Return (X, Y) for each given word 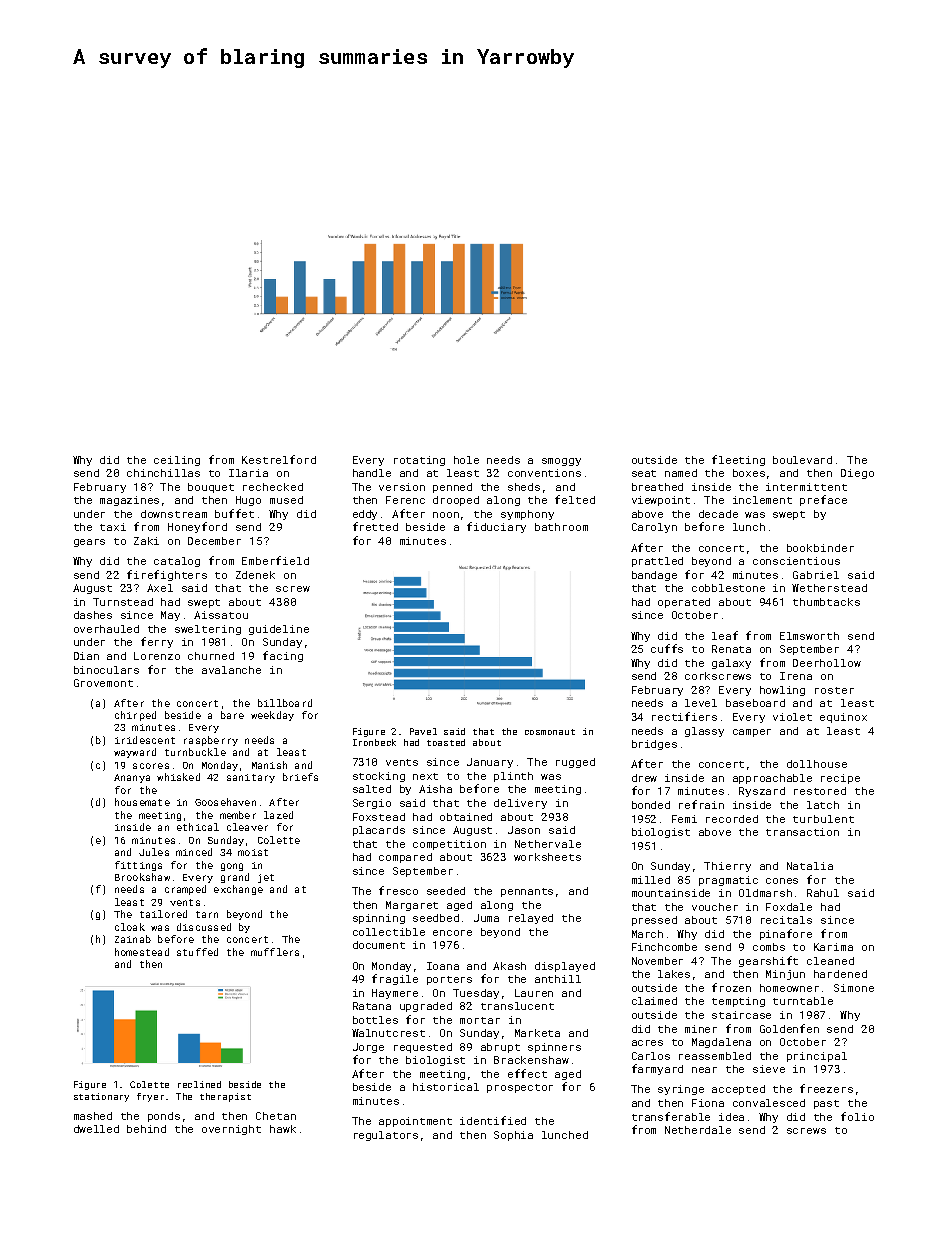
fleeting (738, 460)
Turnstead (123, 602)
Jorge (368, 1048)
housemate (142, 802)
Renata (731, 649)
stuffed (197, 952)
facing (283, 656)
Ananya (132, 778)
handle (372, 473)
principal (817, 1057)
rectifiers (684, 716)
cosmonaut (550, 732)
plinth (513, 777)
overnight (231, 1130)
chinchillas (163, 473)
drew (644, 778)
